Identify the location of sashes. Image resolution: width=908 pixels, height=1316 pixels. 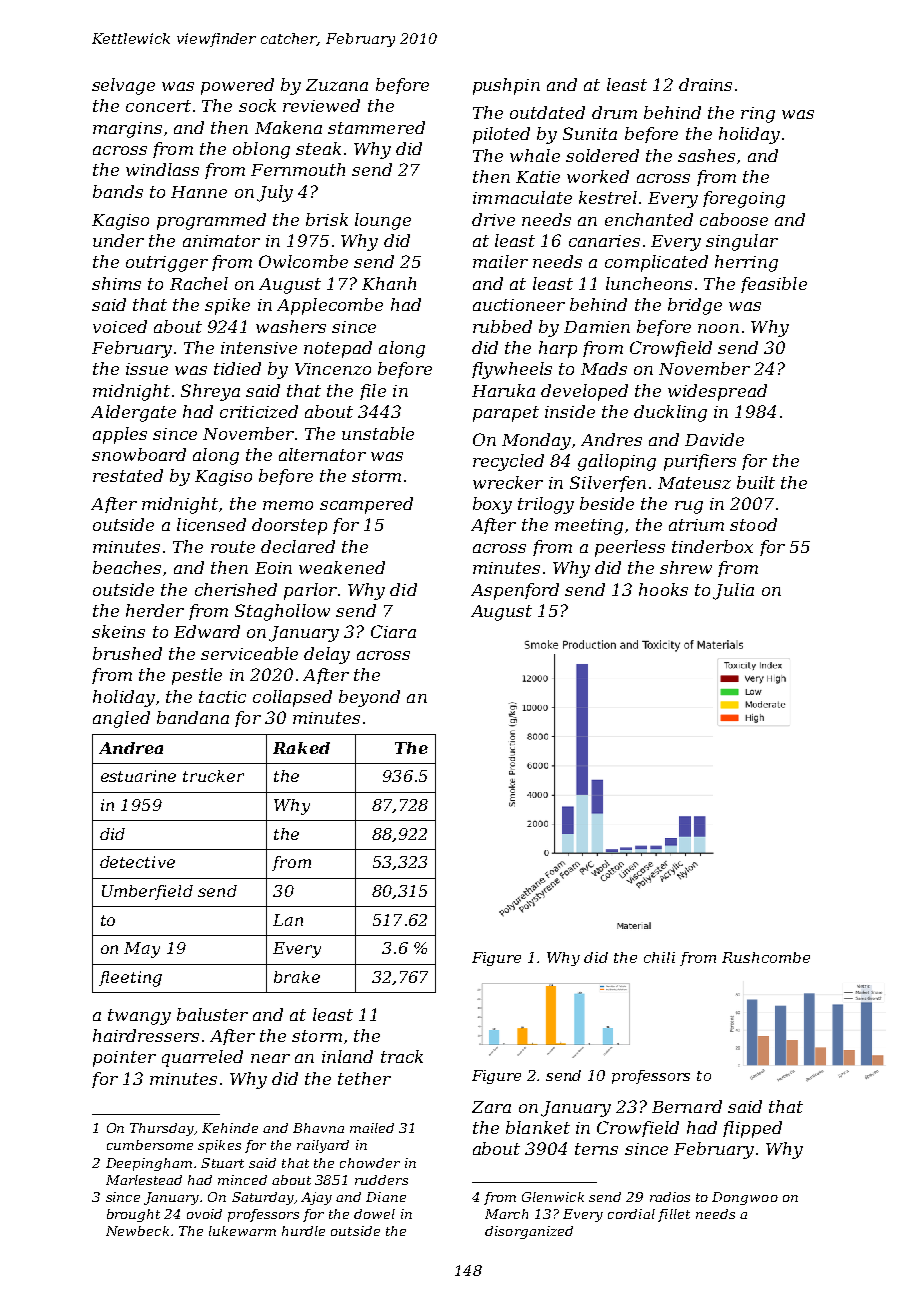
(706, 155).
